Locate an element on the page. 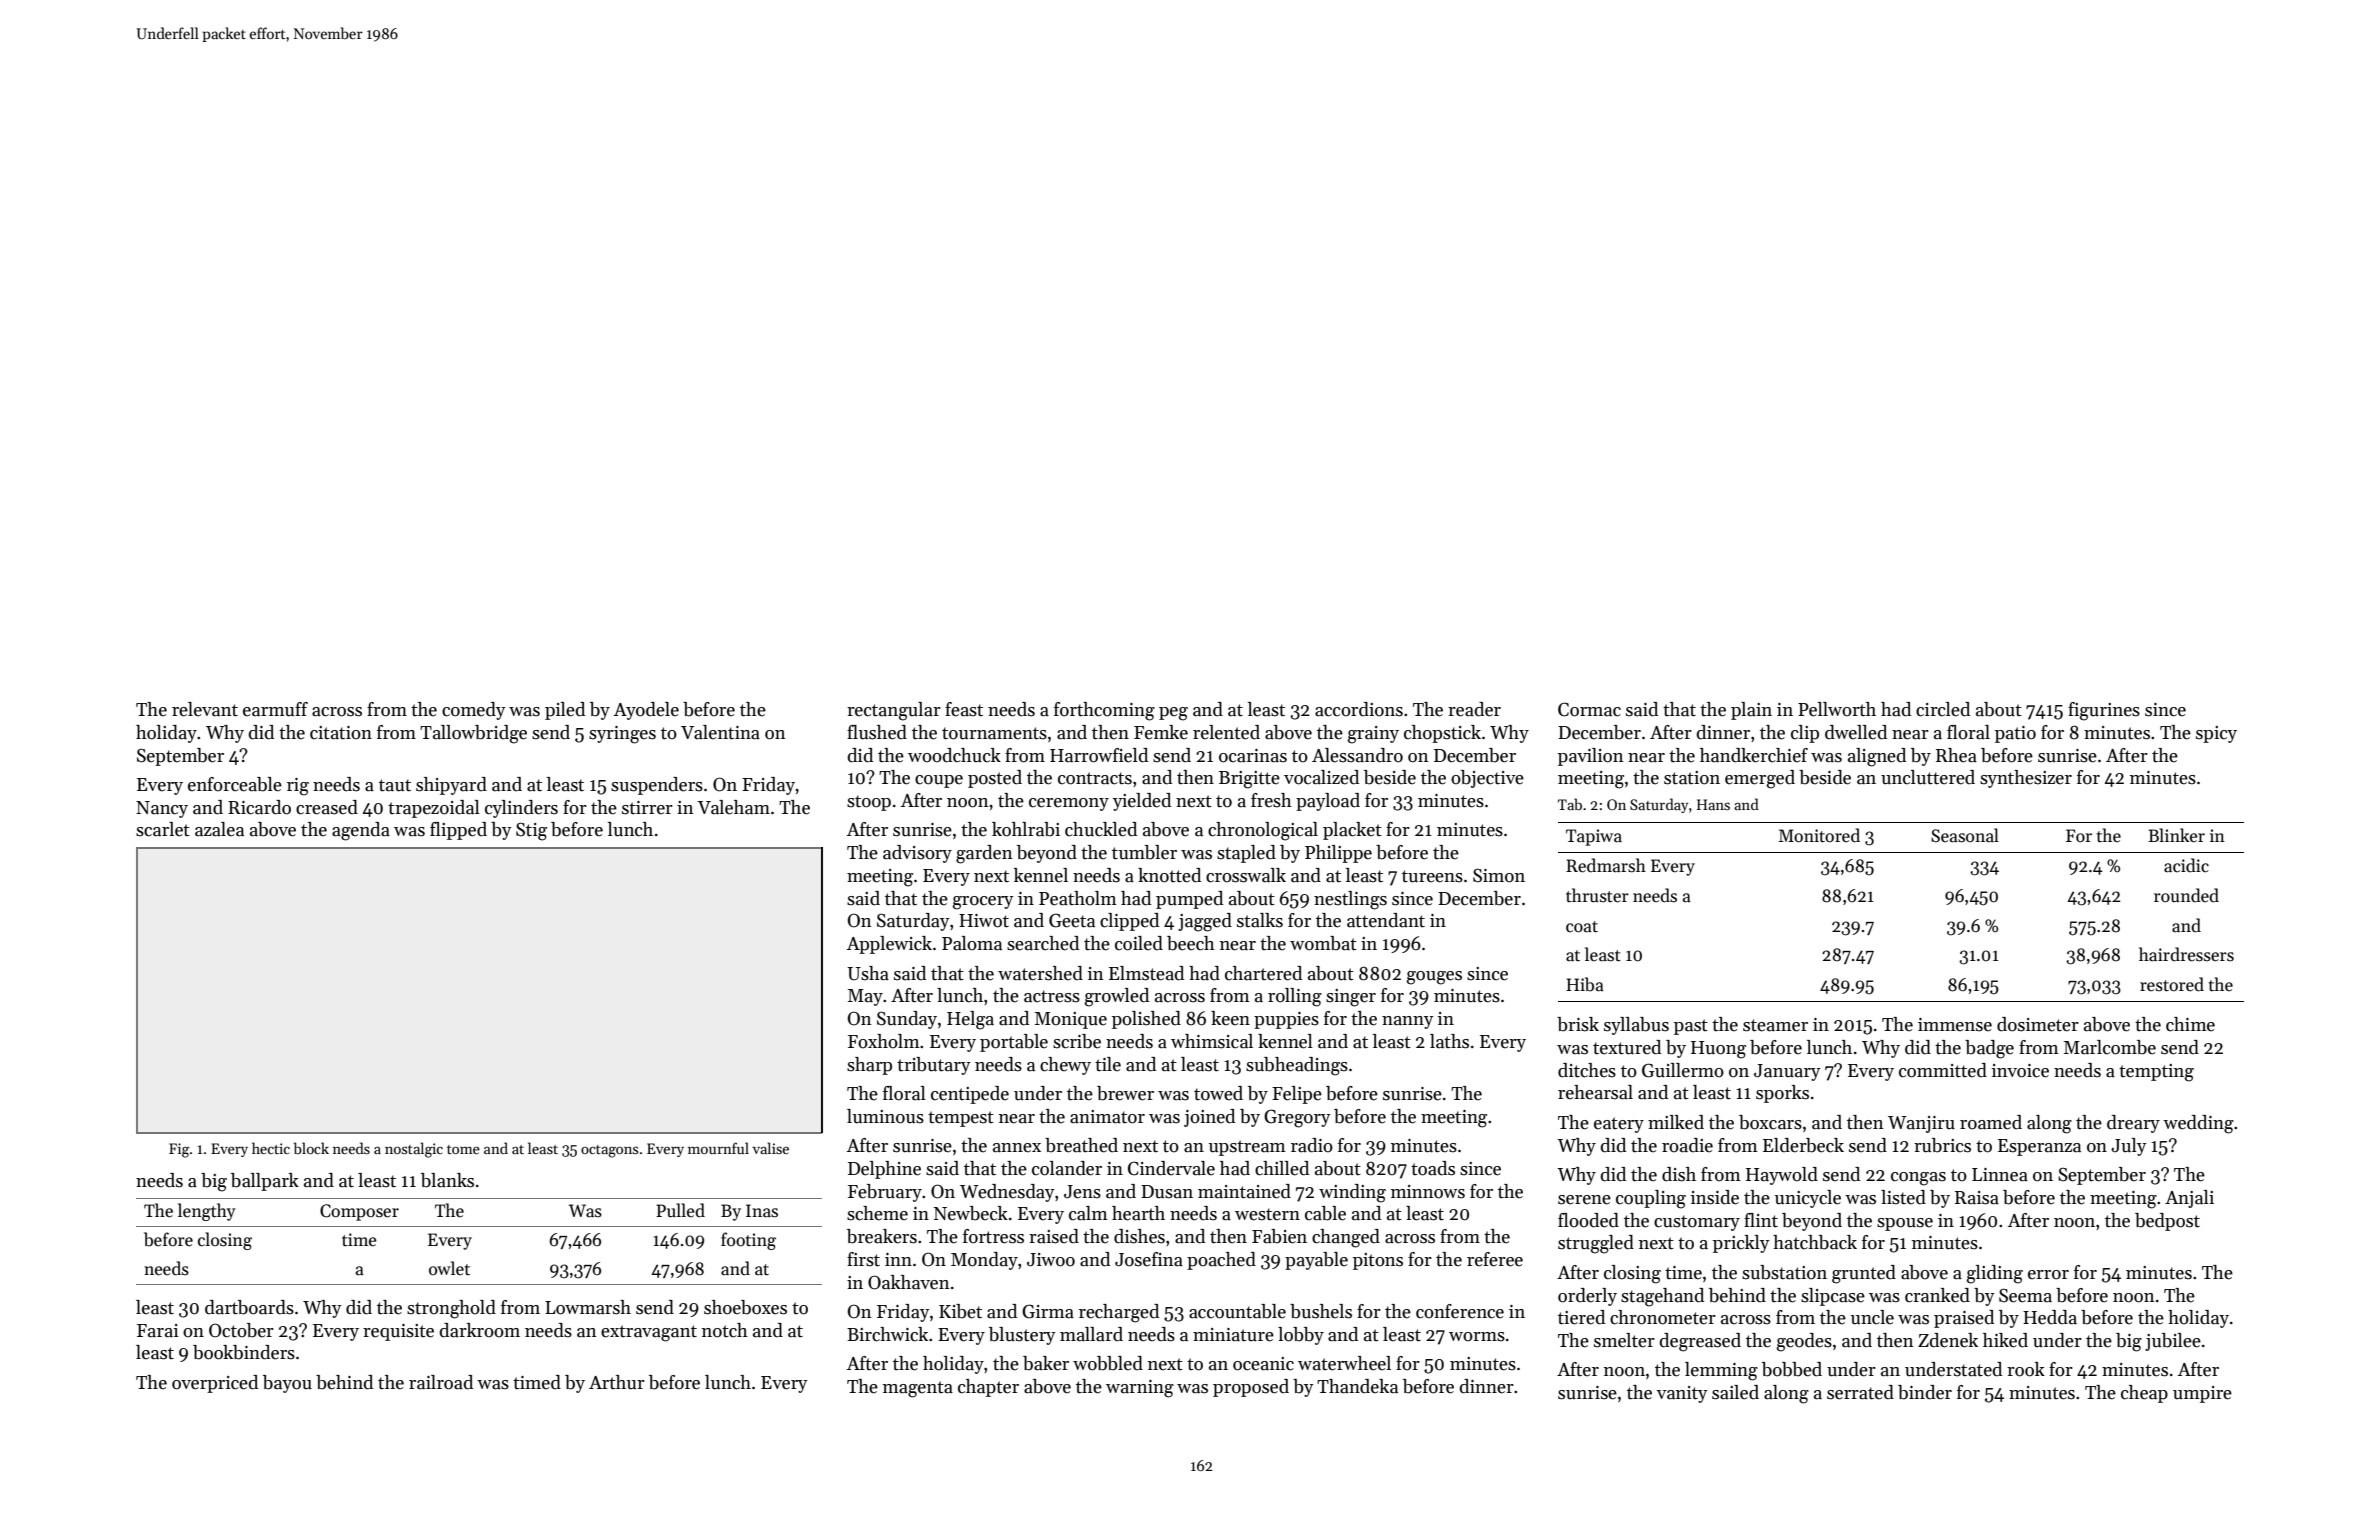 The width and height of the image is (2380, 1540). worms is located at coordinates (1477, 1337).
